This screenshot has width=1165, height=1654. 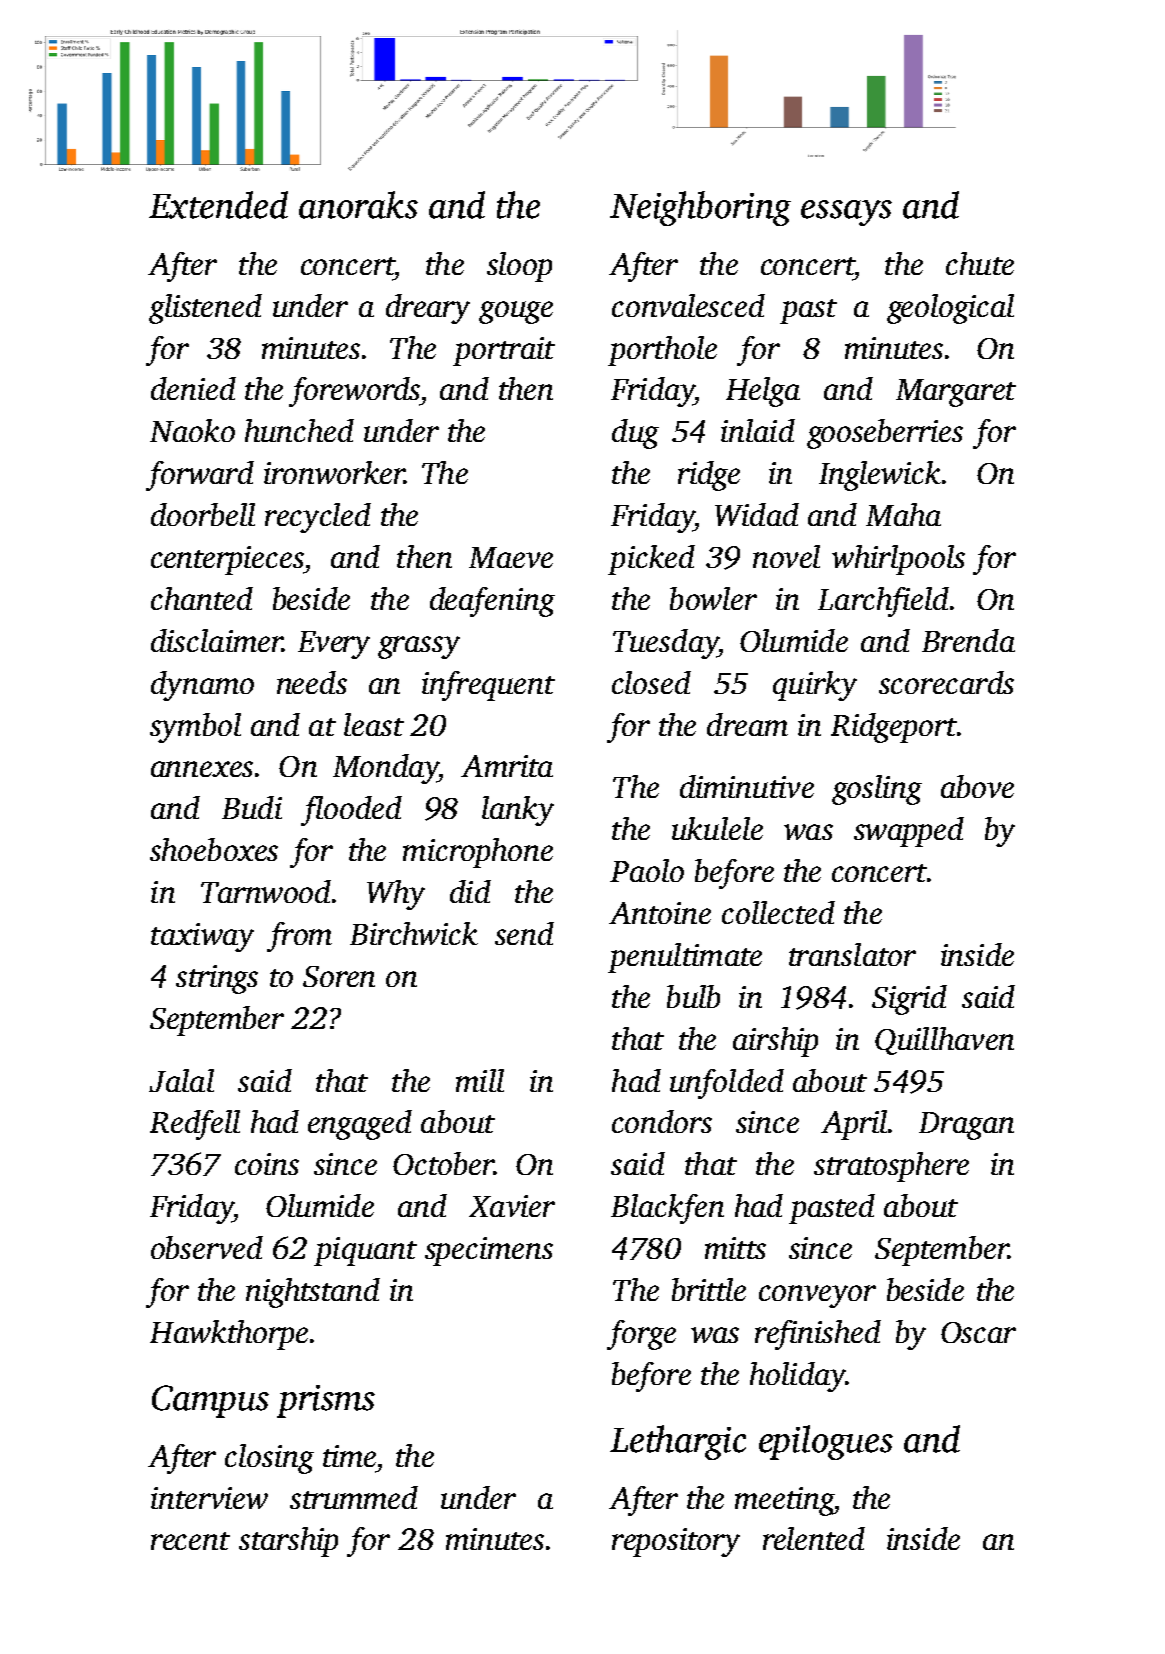 I want to click on scorecards, so click(x=946, y=682).
